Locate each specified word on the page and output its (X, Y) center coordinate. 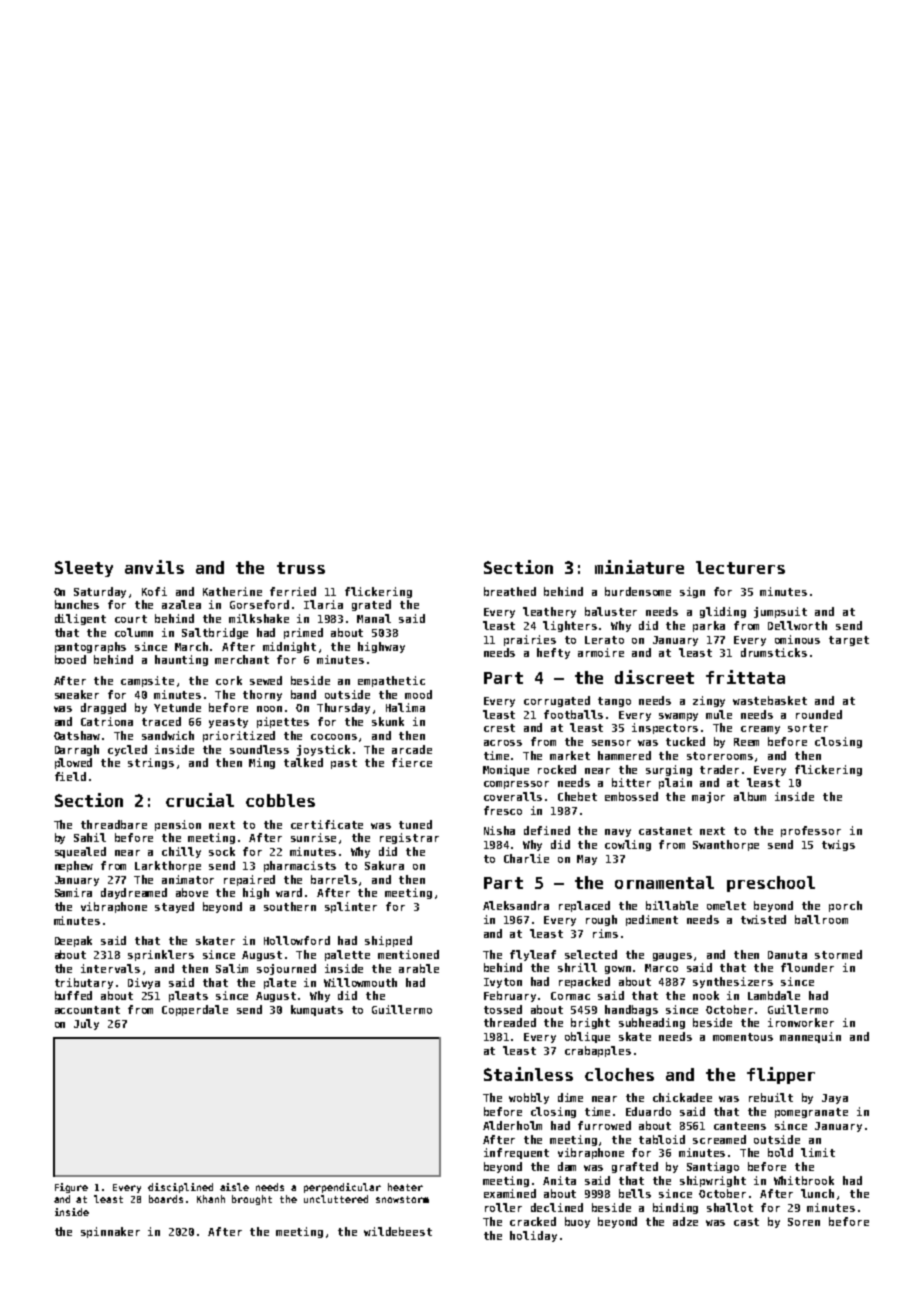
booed (70, 659)
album (750, 796)
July (86, 1024)
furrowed (604, 1125)
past (344, 764)
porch (845, 906)
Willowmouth (360, 982)
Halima (405, 707)
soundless (259, 749)
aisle (234, 1187)
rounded (819, 714)
